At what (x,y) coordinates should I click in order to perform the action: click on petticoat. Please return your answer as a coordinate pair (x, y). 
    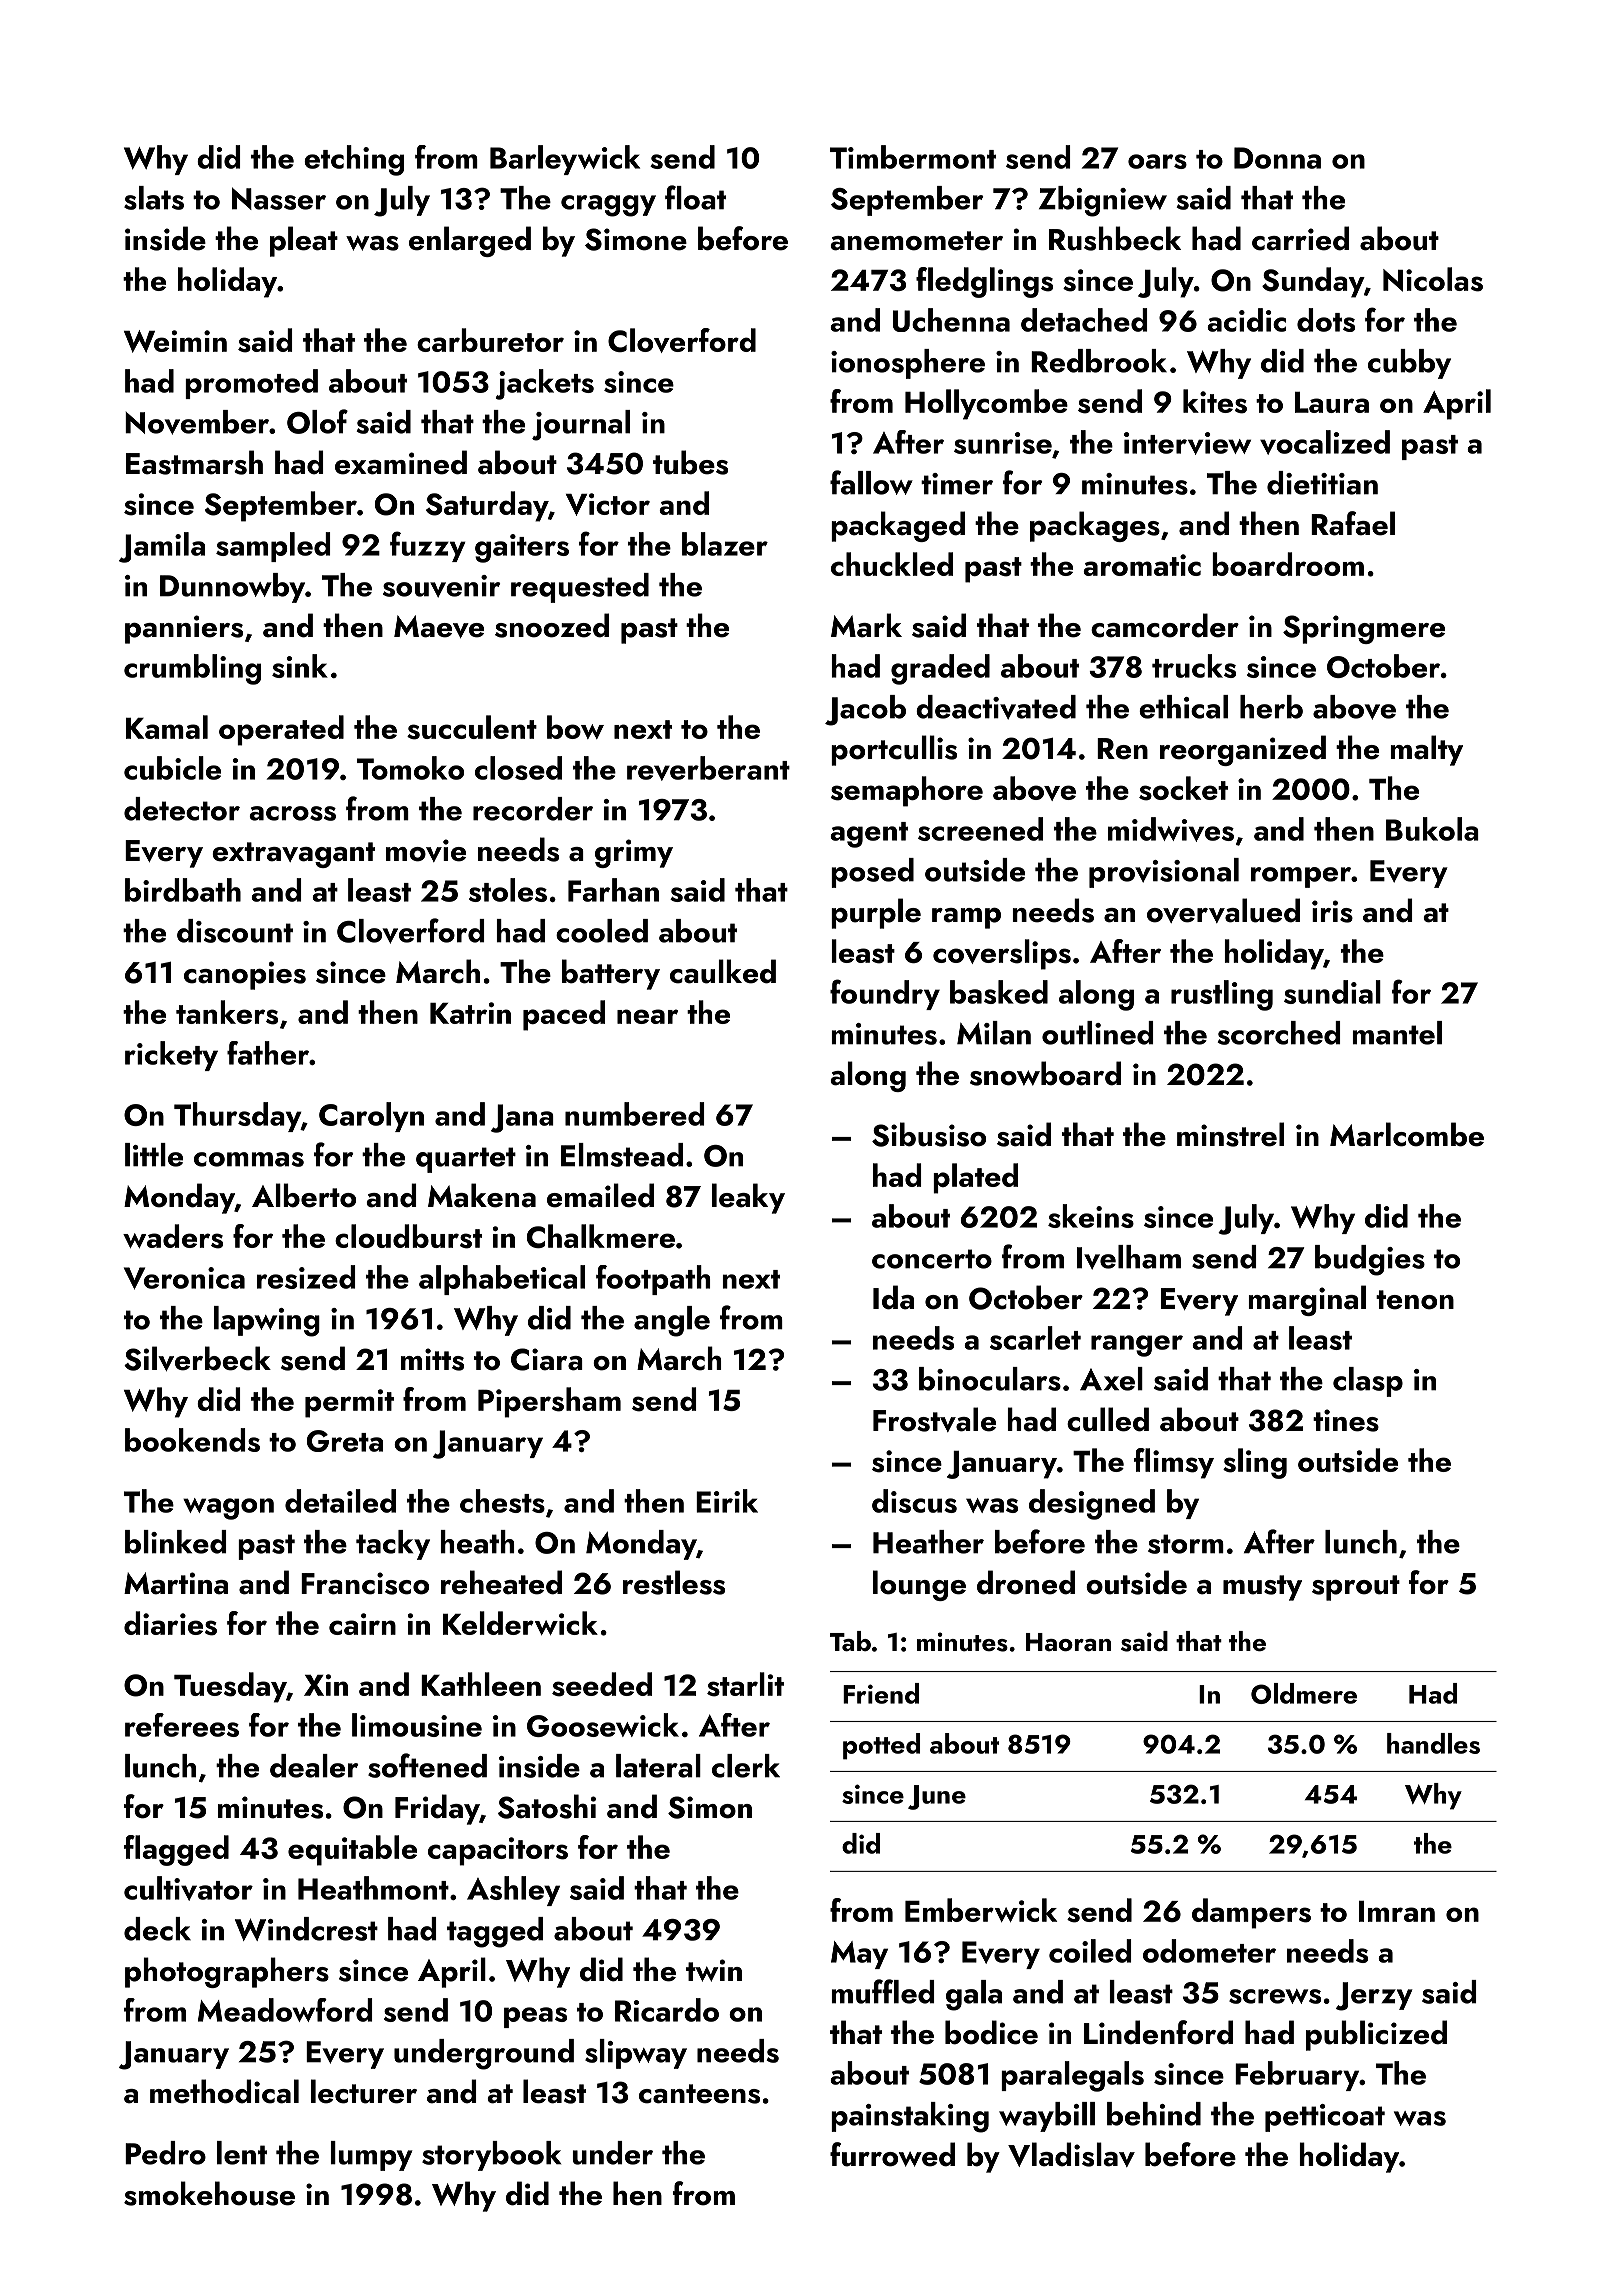
    Looking at the image, I should click on (1325, 2118).
